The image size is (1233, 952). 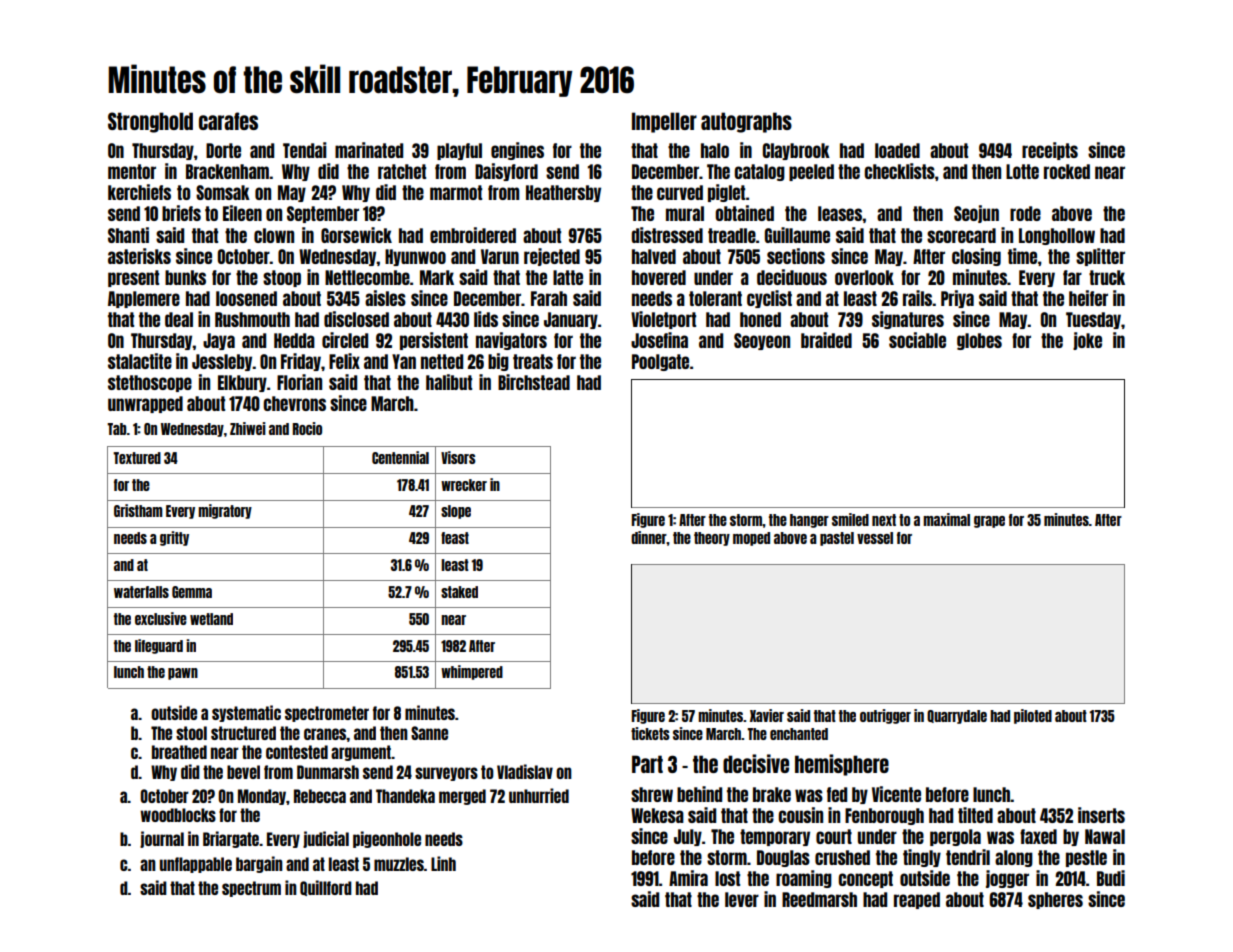 I want to click on sociable, so click(x=917, y=340).
